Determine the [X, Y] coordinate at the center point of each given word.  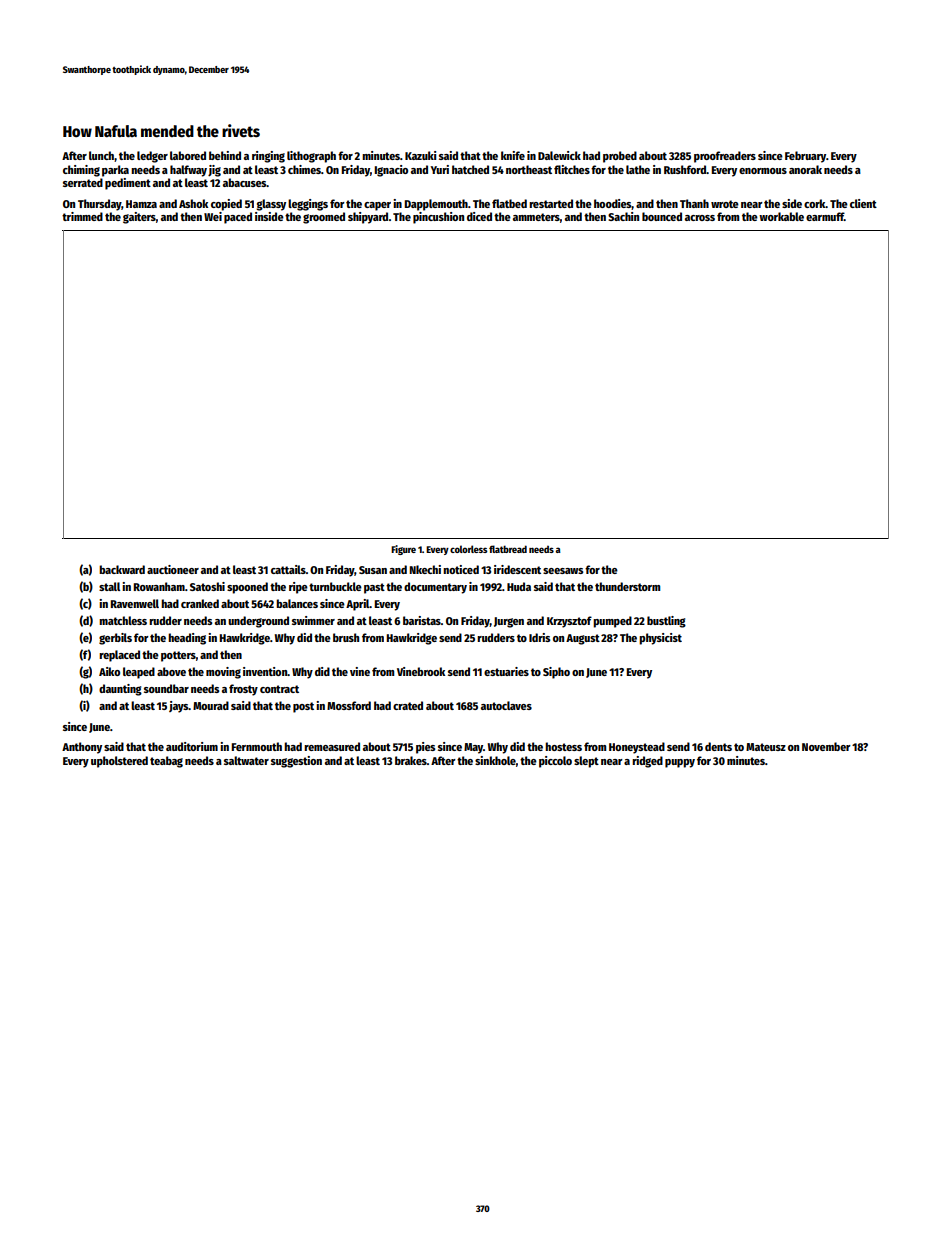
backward [122, 569]
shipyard [368, 218]
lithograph [311, 157]
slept [586, 762]
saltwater [246, 760]
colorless [468, 549]
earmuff [825, 216]
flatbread [508, 549]
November [826, 746]
